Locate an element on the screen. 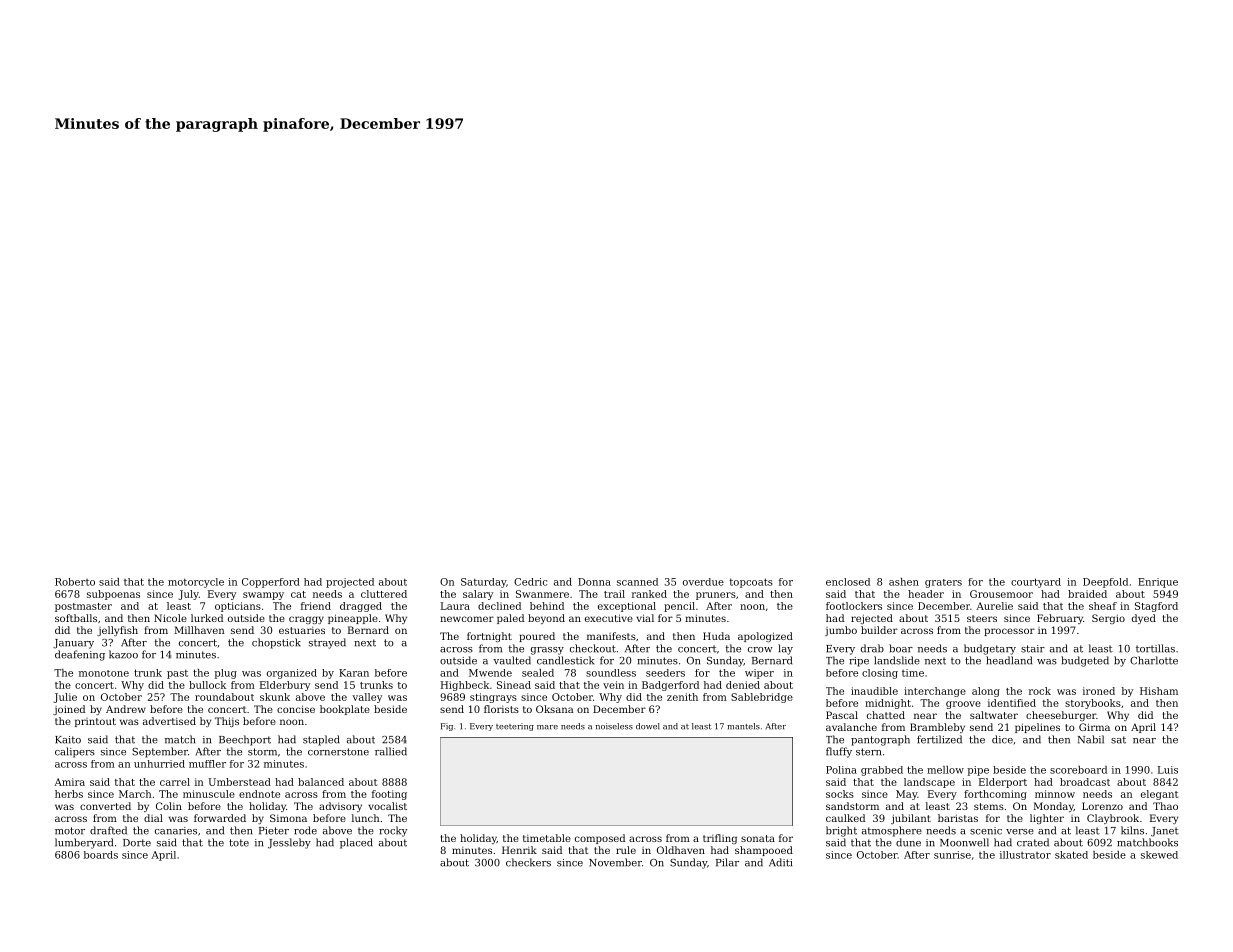 This screenshot has height=952, width=1233. socks is located at coordinates (840, 794).
